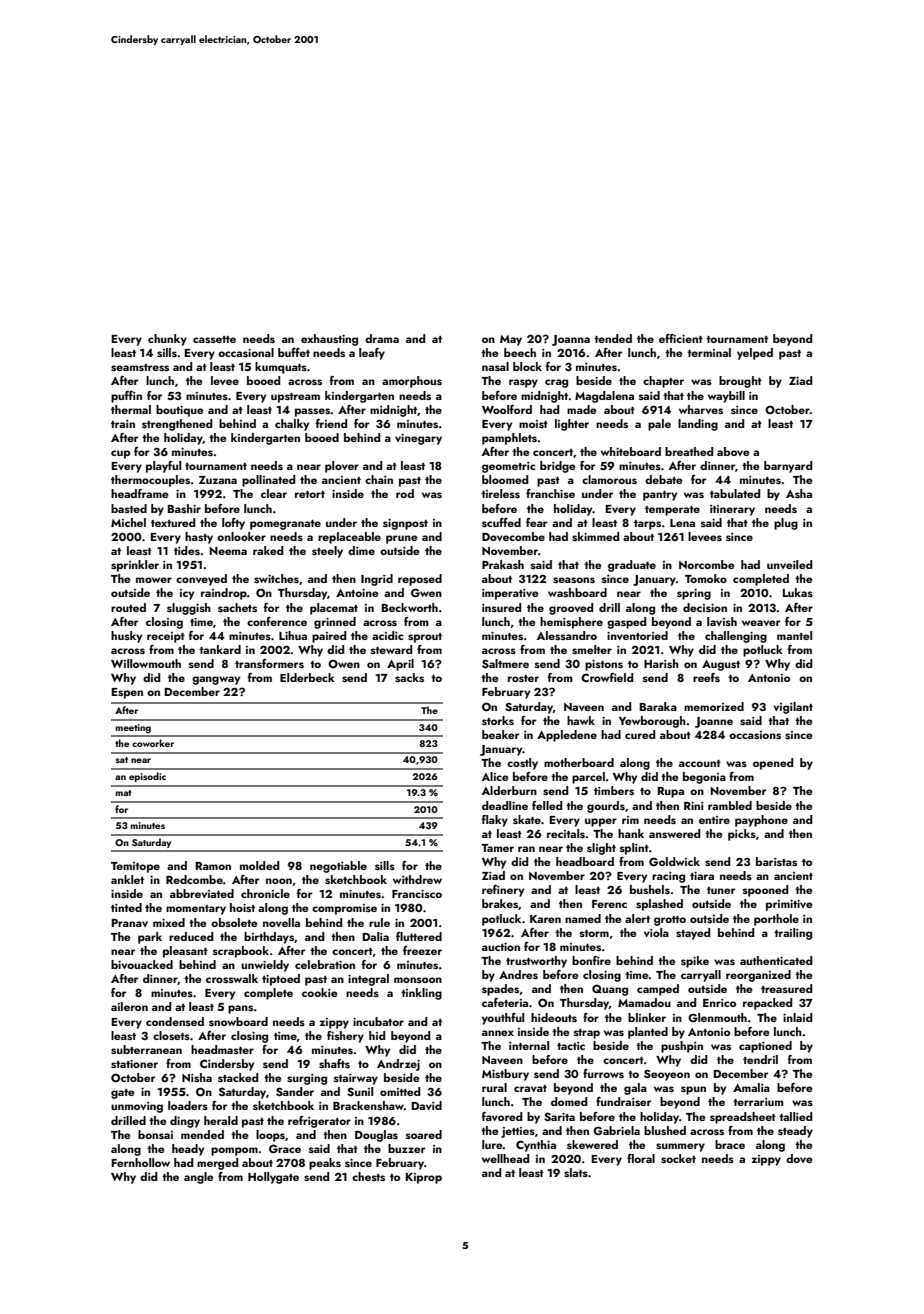 This screenshot has height=1314, width=924. I want to click on tuner, so click(721, 890).
